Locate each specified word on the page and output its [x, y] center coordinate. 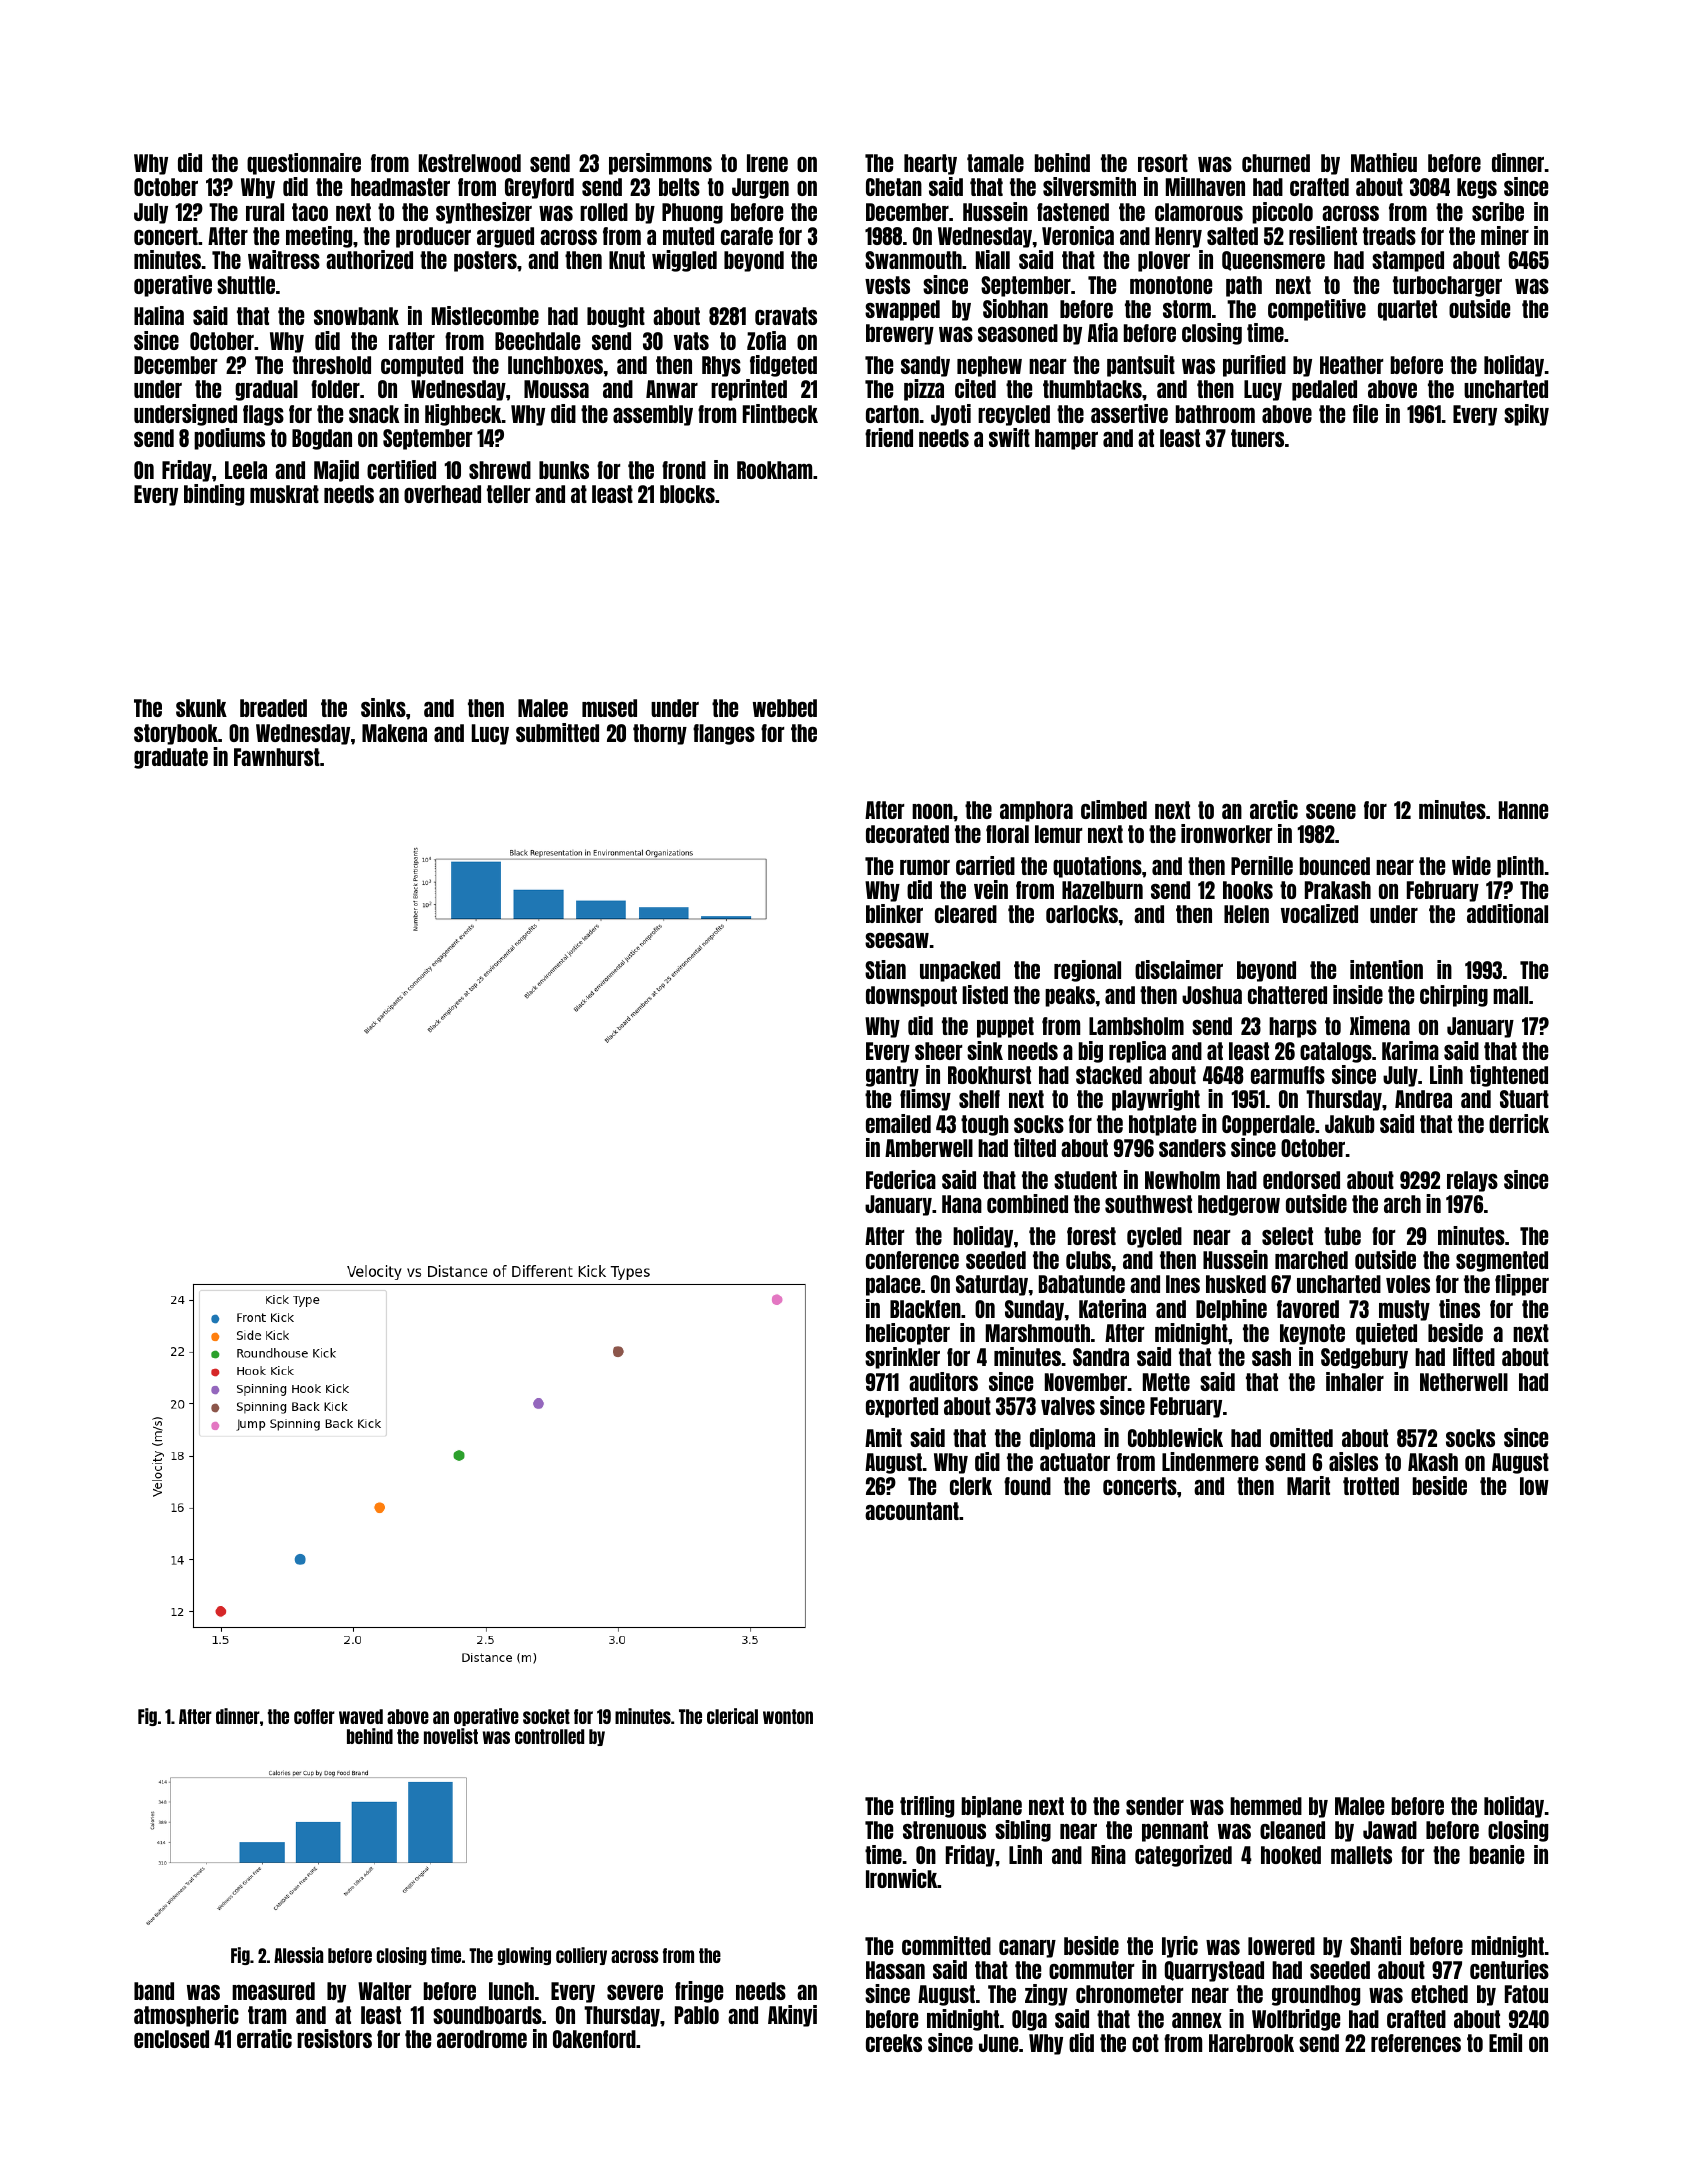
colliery [581, 1956]
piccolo [1282, 213]
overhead [442, 494]
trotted [1371, 1486]
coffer [314, 1716]
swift [1009, 437]
